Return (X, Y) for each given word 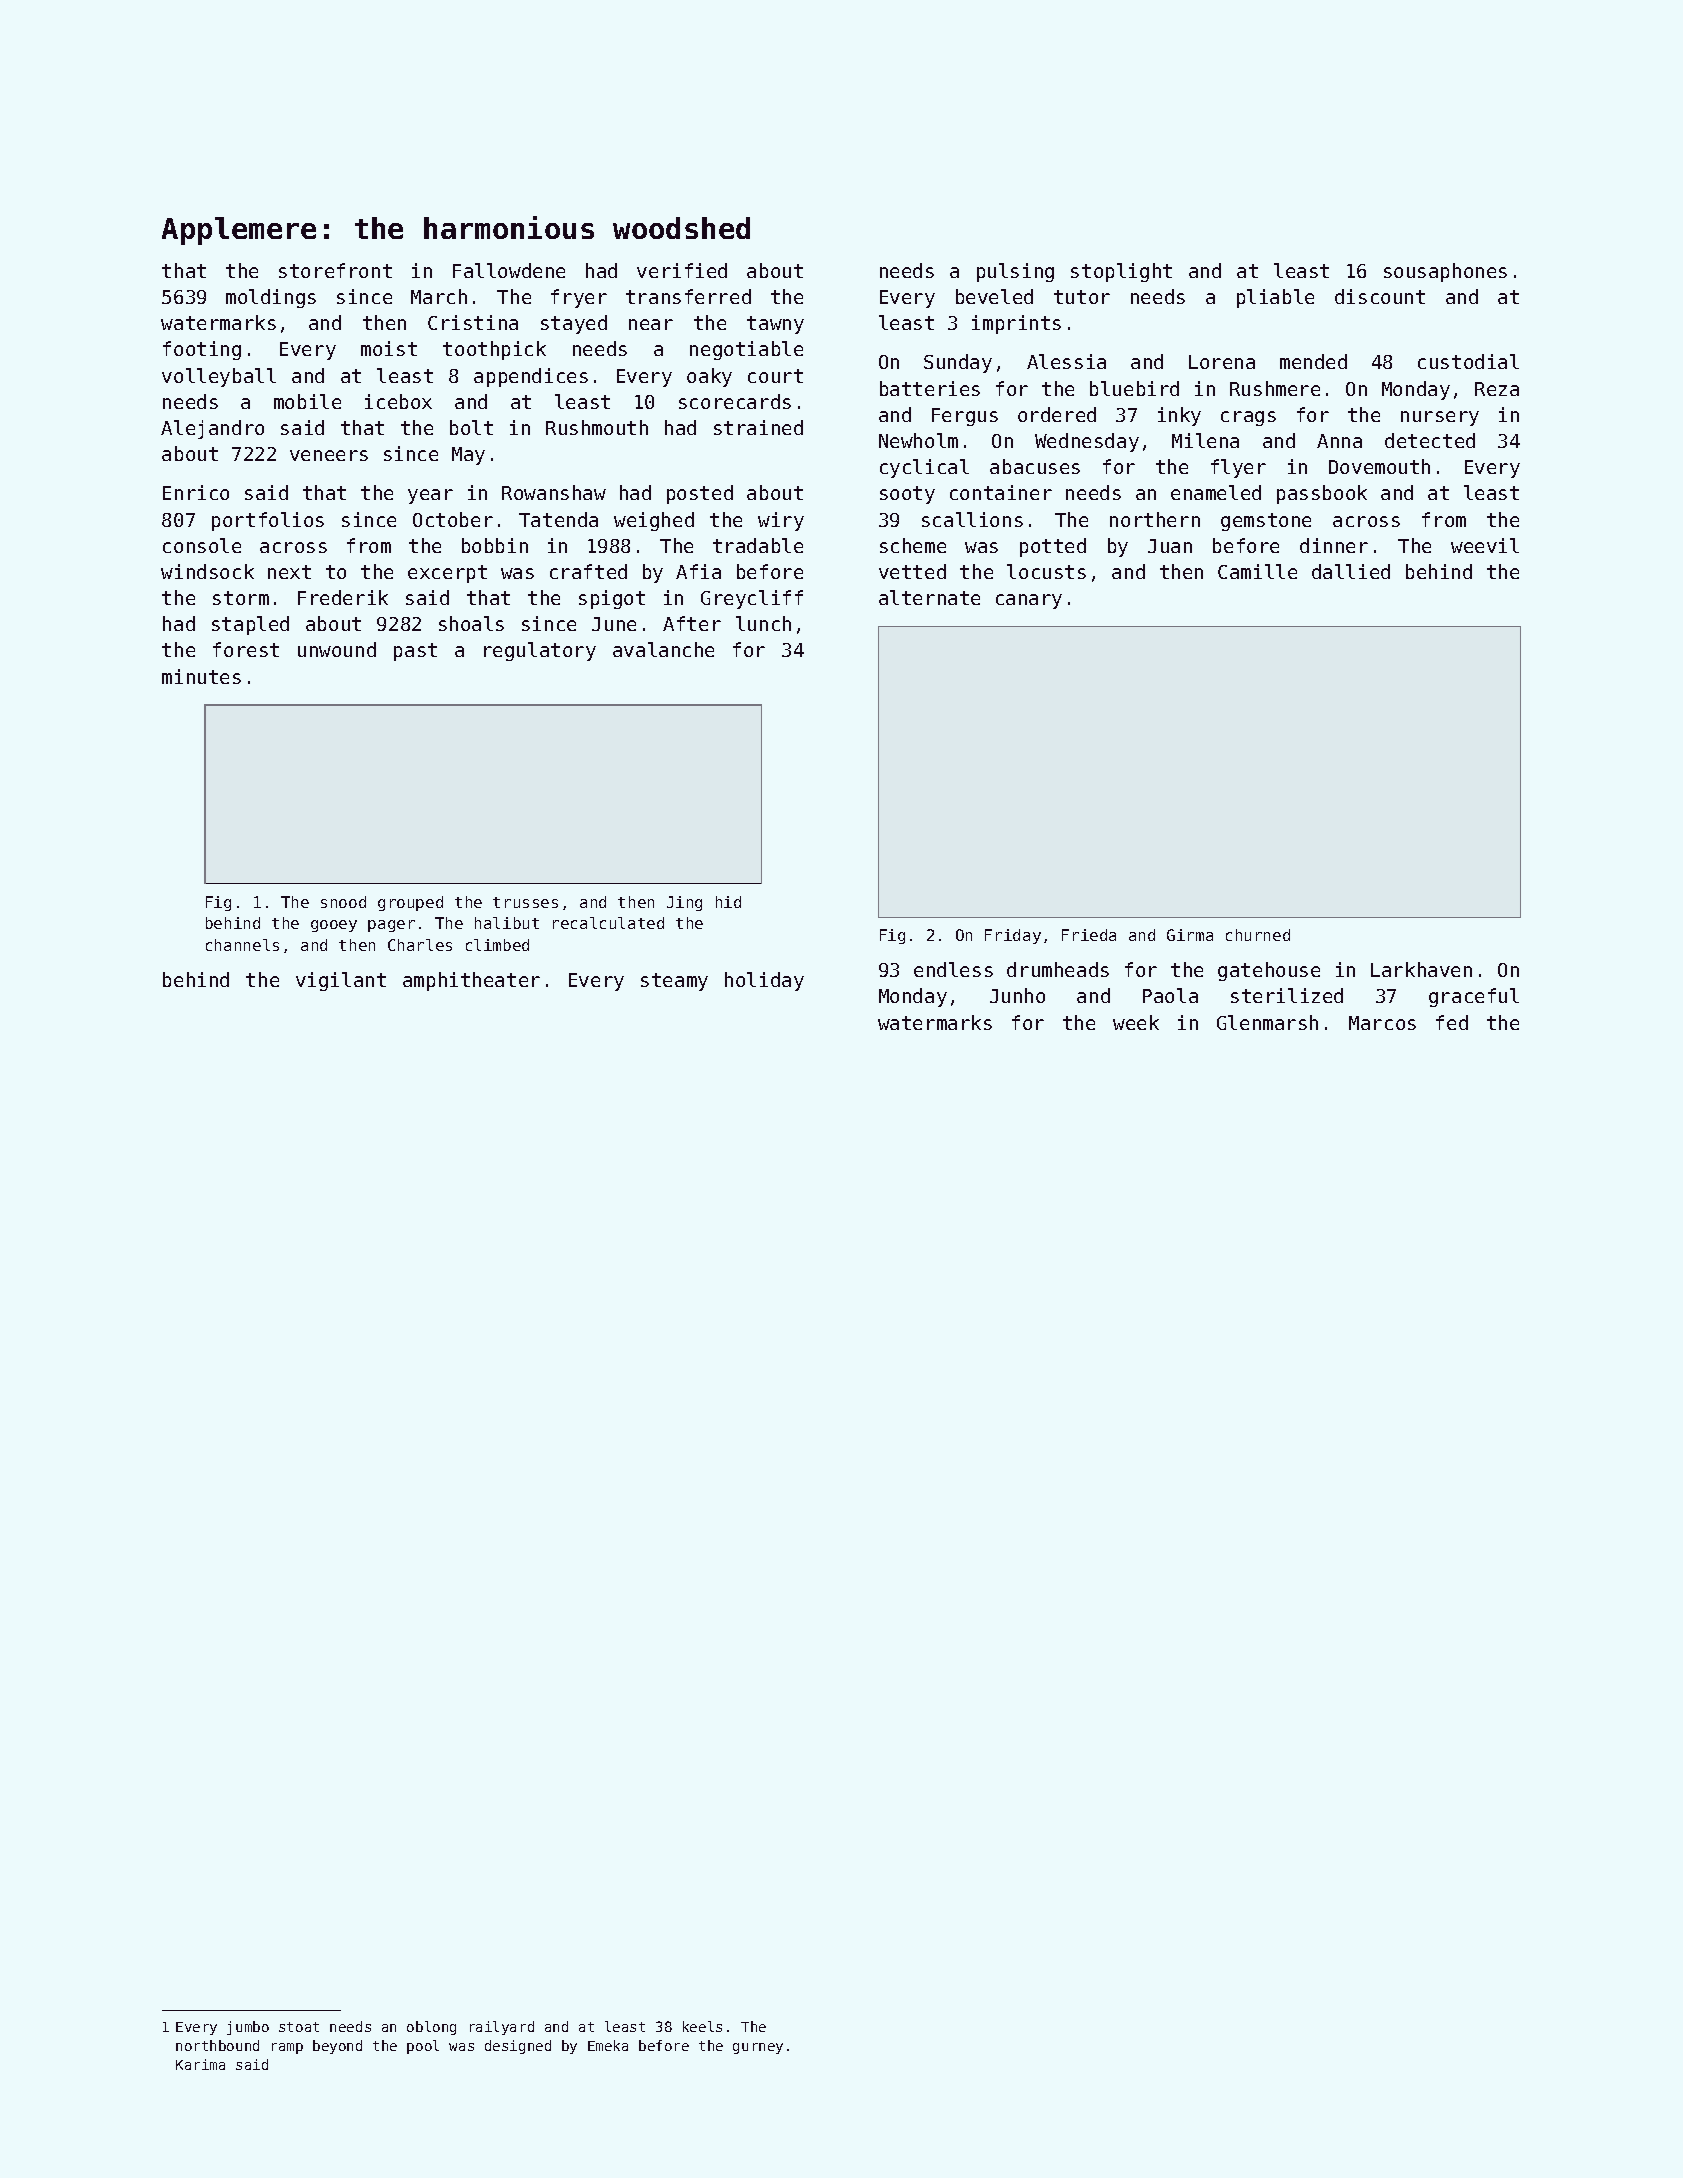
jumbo (248, 2028)
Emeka (608, 2045)
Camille (1257, 571)
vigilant (341, 981)
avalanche (663, 649)
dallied (1351, 571)
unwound (337, 649)
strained (758, 427)
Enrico (196, 492)
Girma (1190, 935)
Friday (1013, 936)
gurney (758, 2048)
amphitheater (471, 981)
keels (702, 2026)
